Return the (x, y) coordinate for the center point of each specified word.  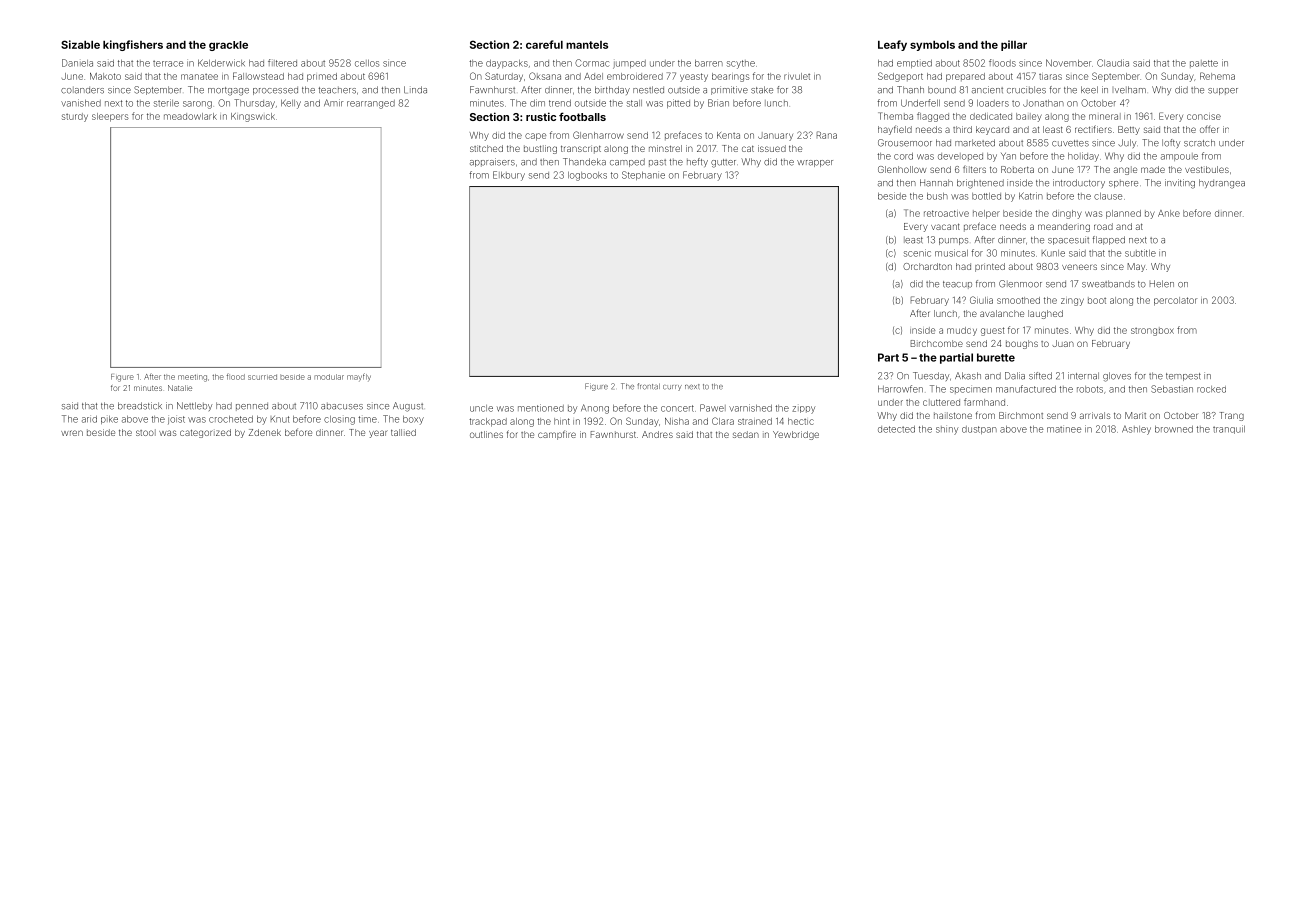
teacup (957, 285)
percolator (1175, 301)
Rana (827, 135)
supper (1223, 91)
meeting (192, 378)
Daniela (77, 63)
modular (329, 377)
